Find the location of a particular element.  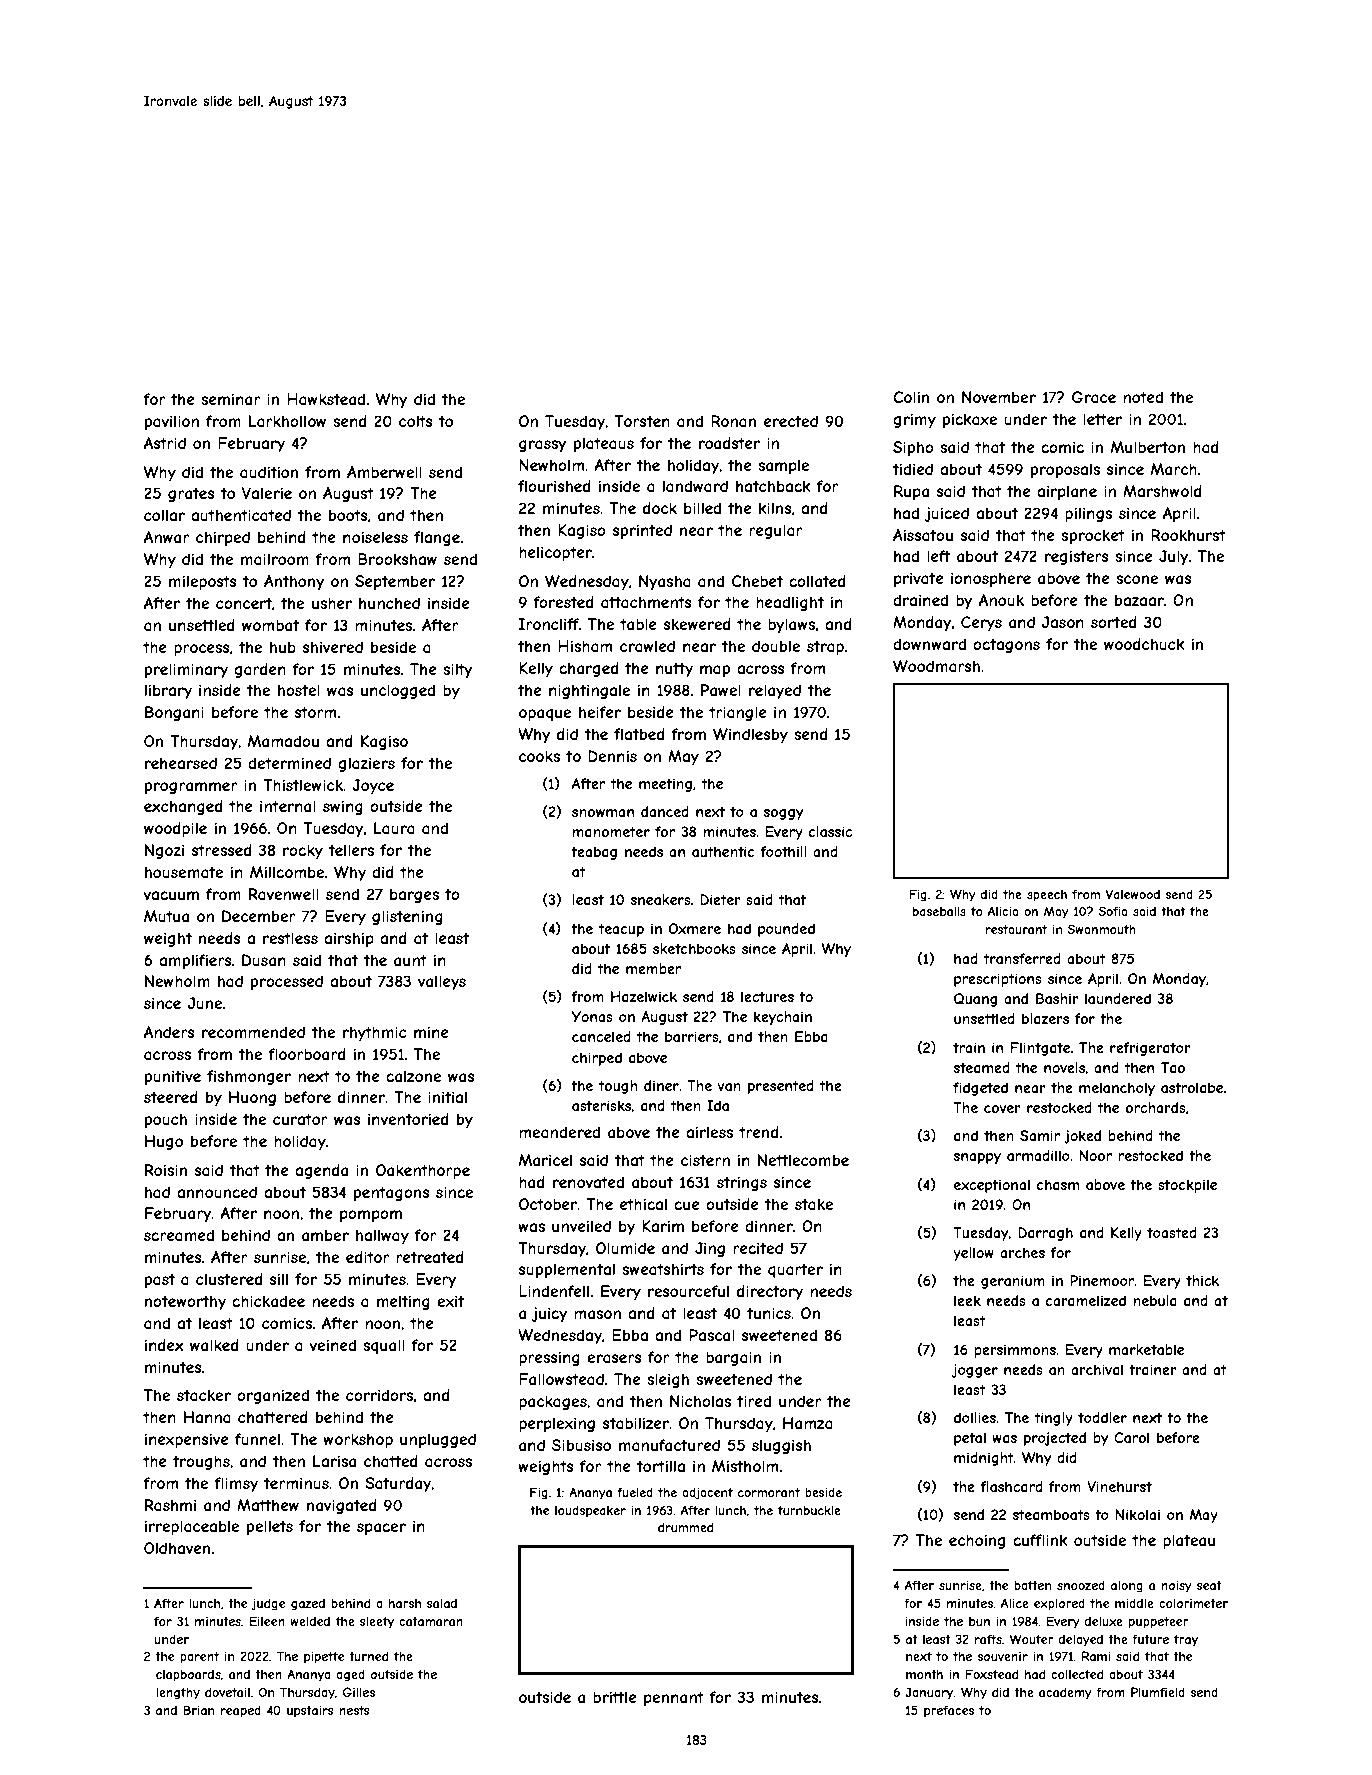

mileposts is located at coordinates (203, 582).
